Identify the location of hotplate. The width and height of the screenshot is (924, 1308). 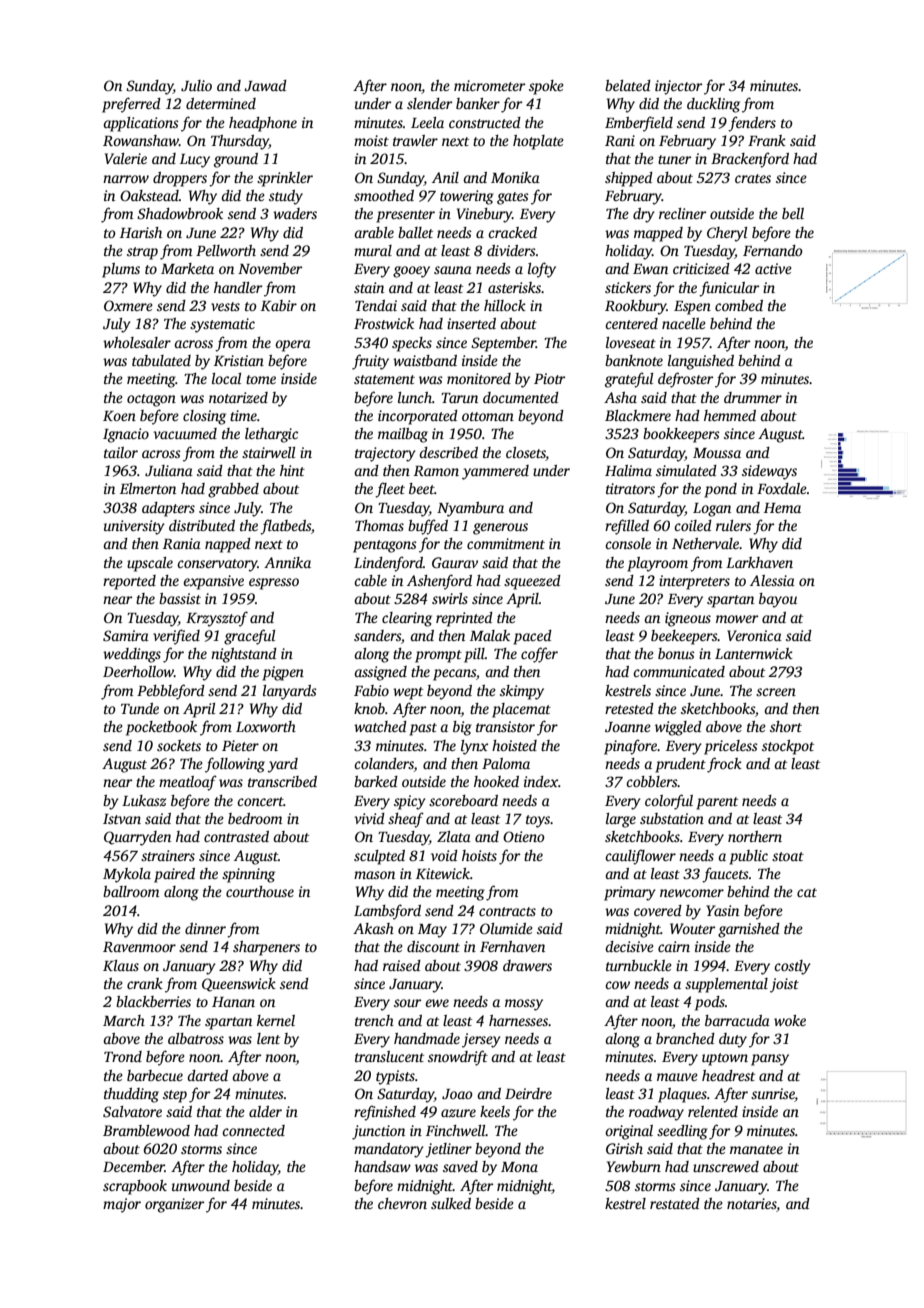
(538, 142).
